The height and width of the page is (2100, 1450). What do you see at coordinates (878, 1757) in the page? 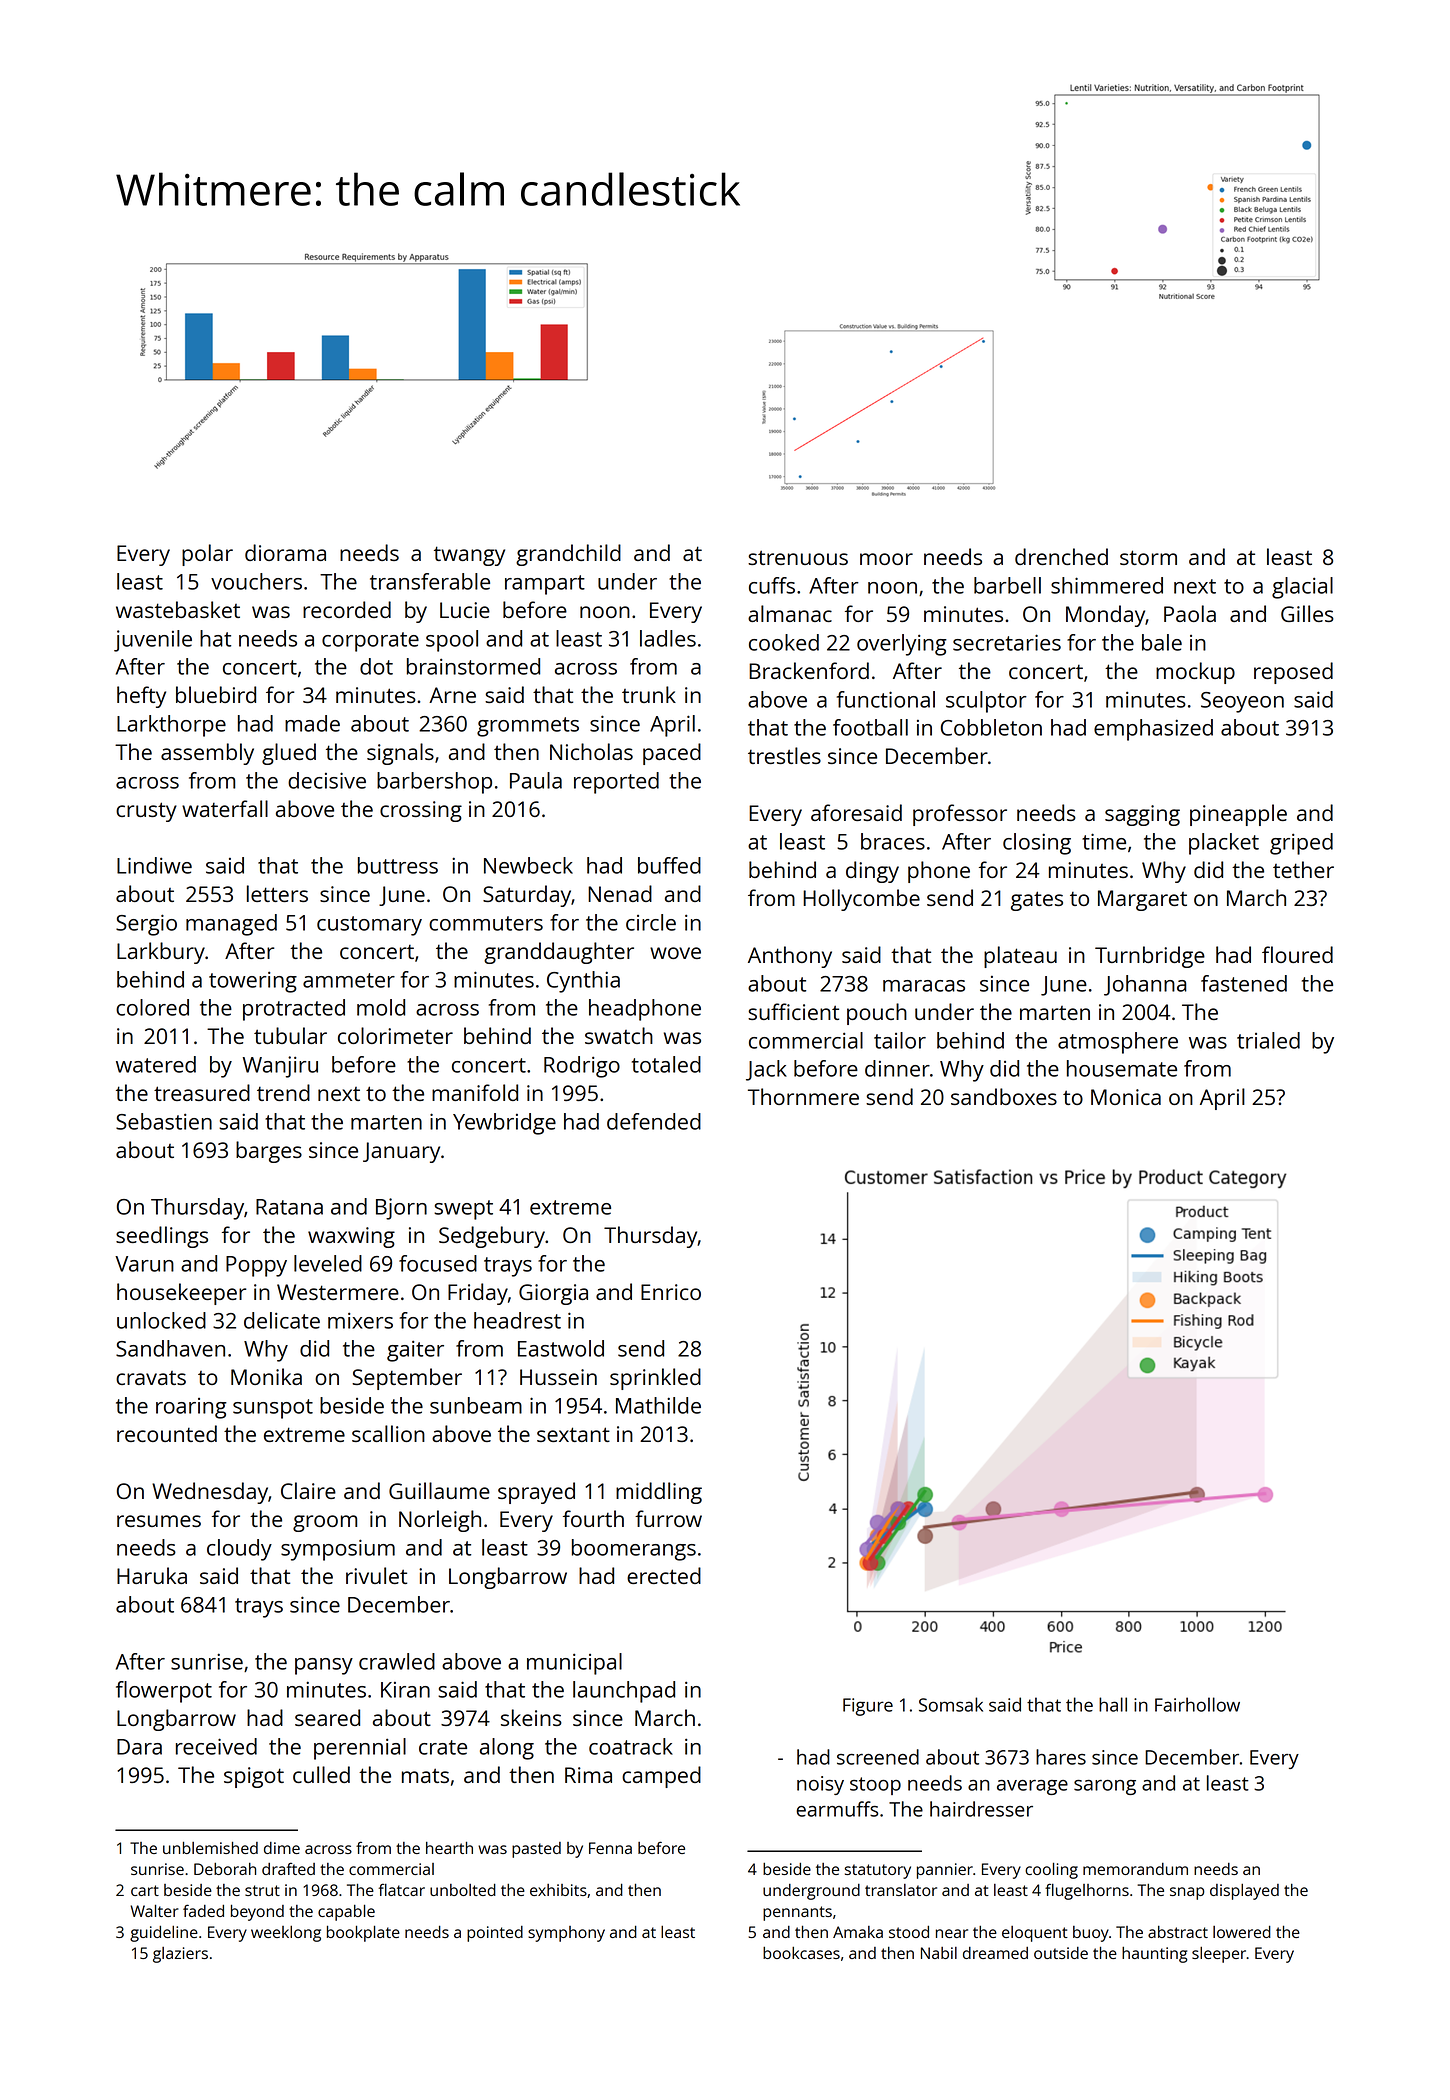
I see `screened` at bounding box center [878, 1757].
